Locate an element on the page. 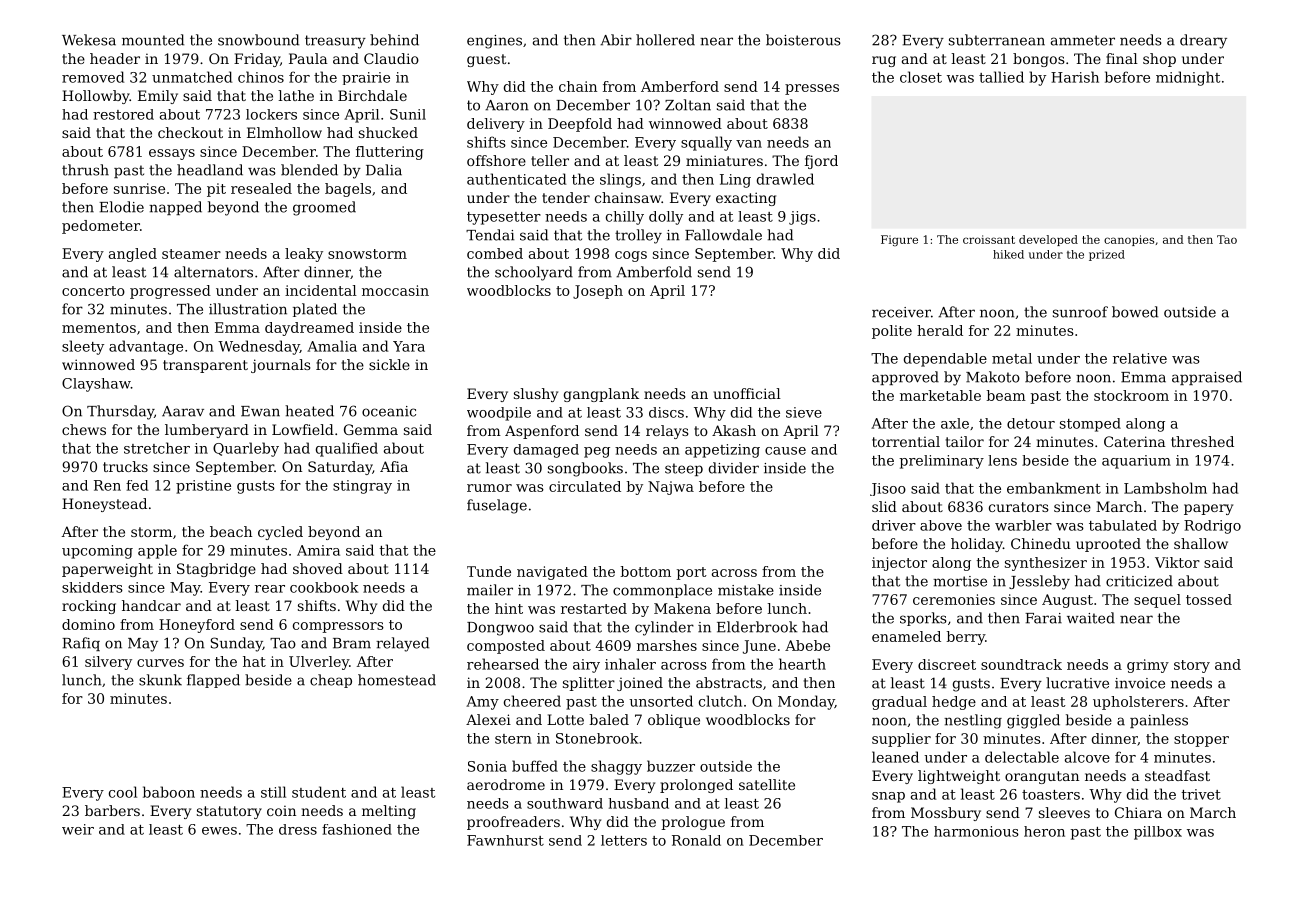 Image resolution: width=1308 pixels, height=924 pixels. pedometer is located at coordinates (101, 227).
